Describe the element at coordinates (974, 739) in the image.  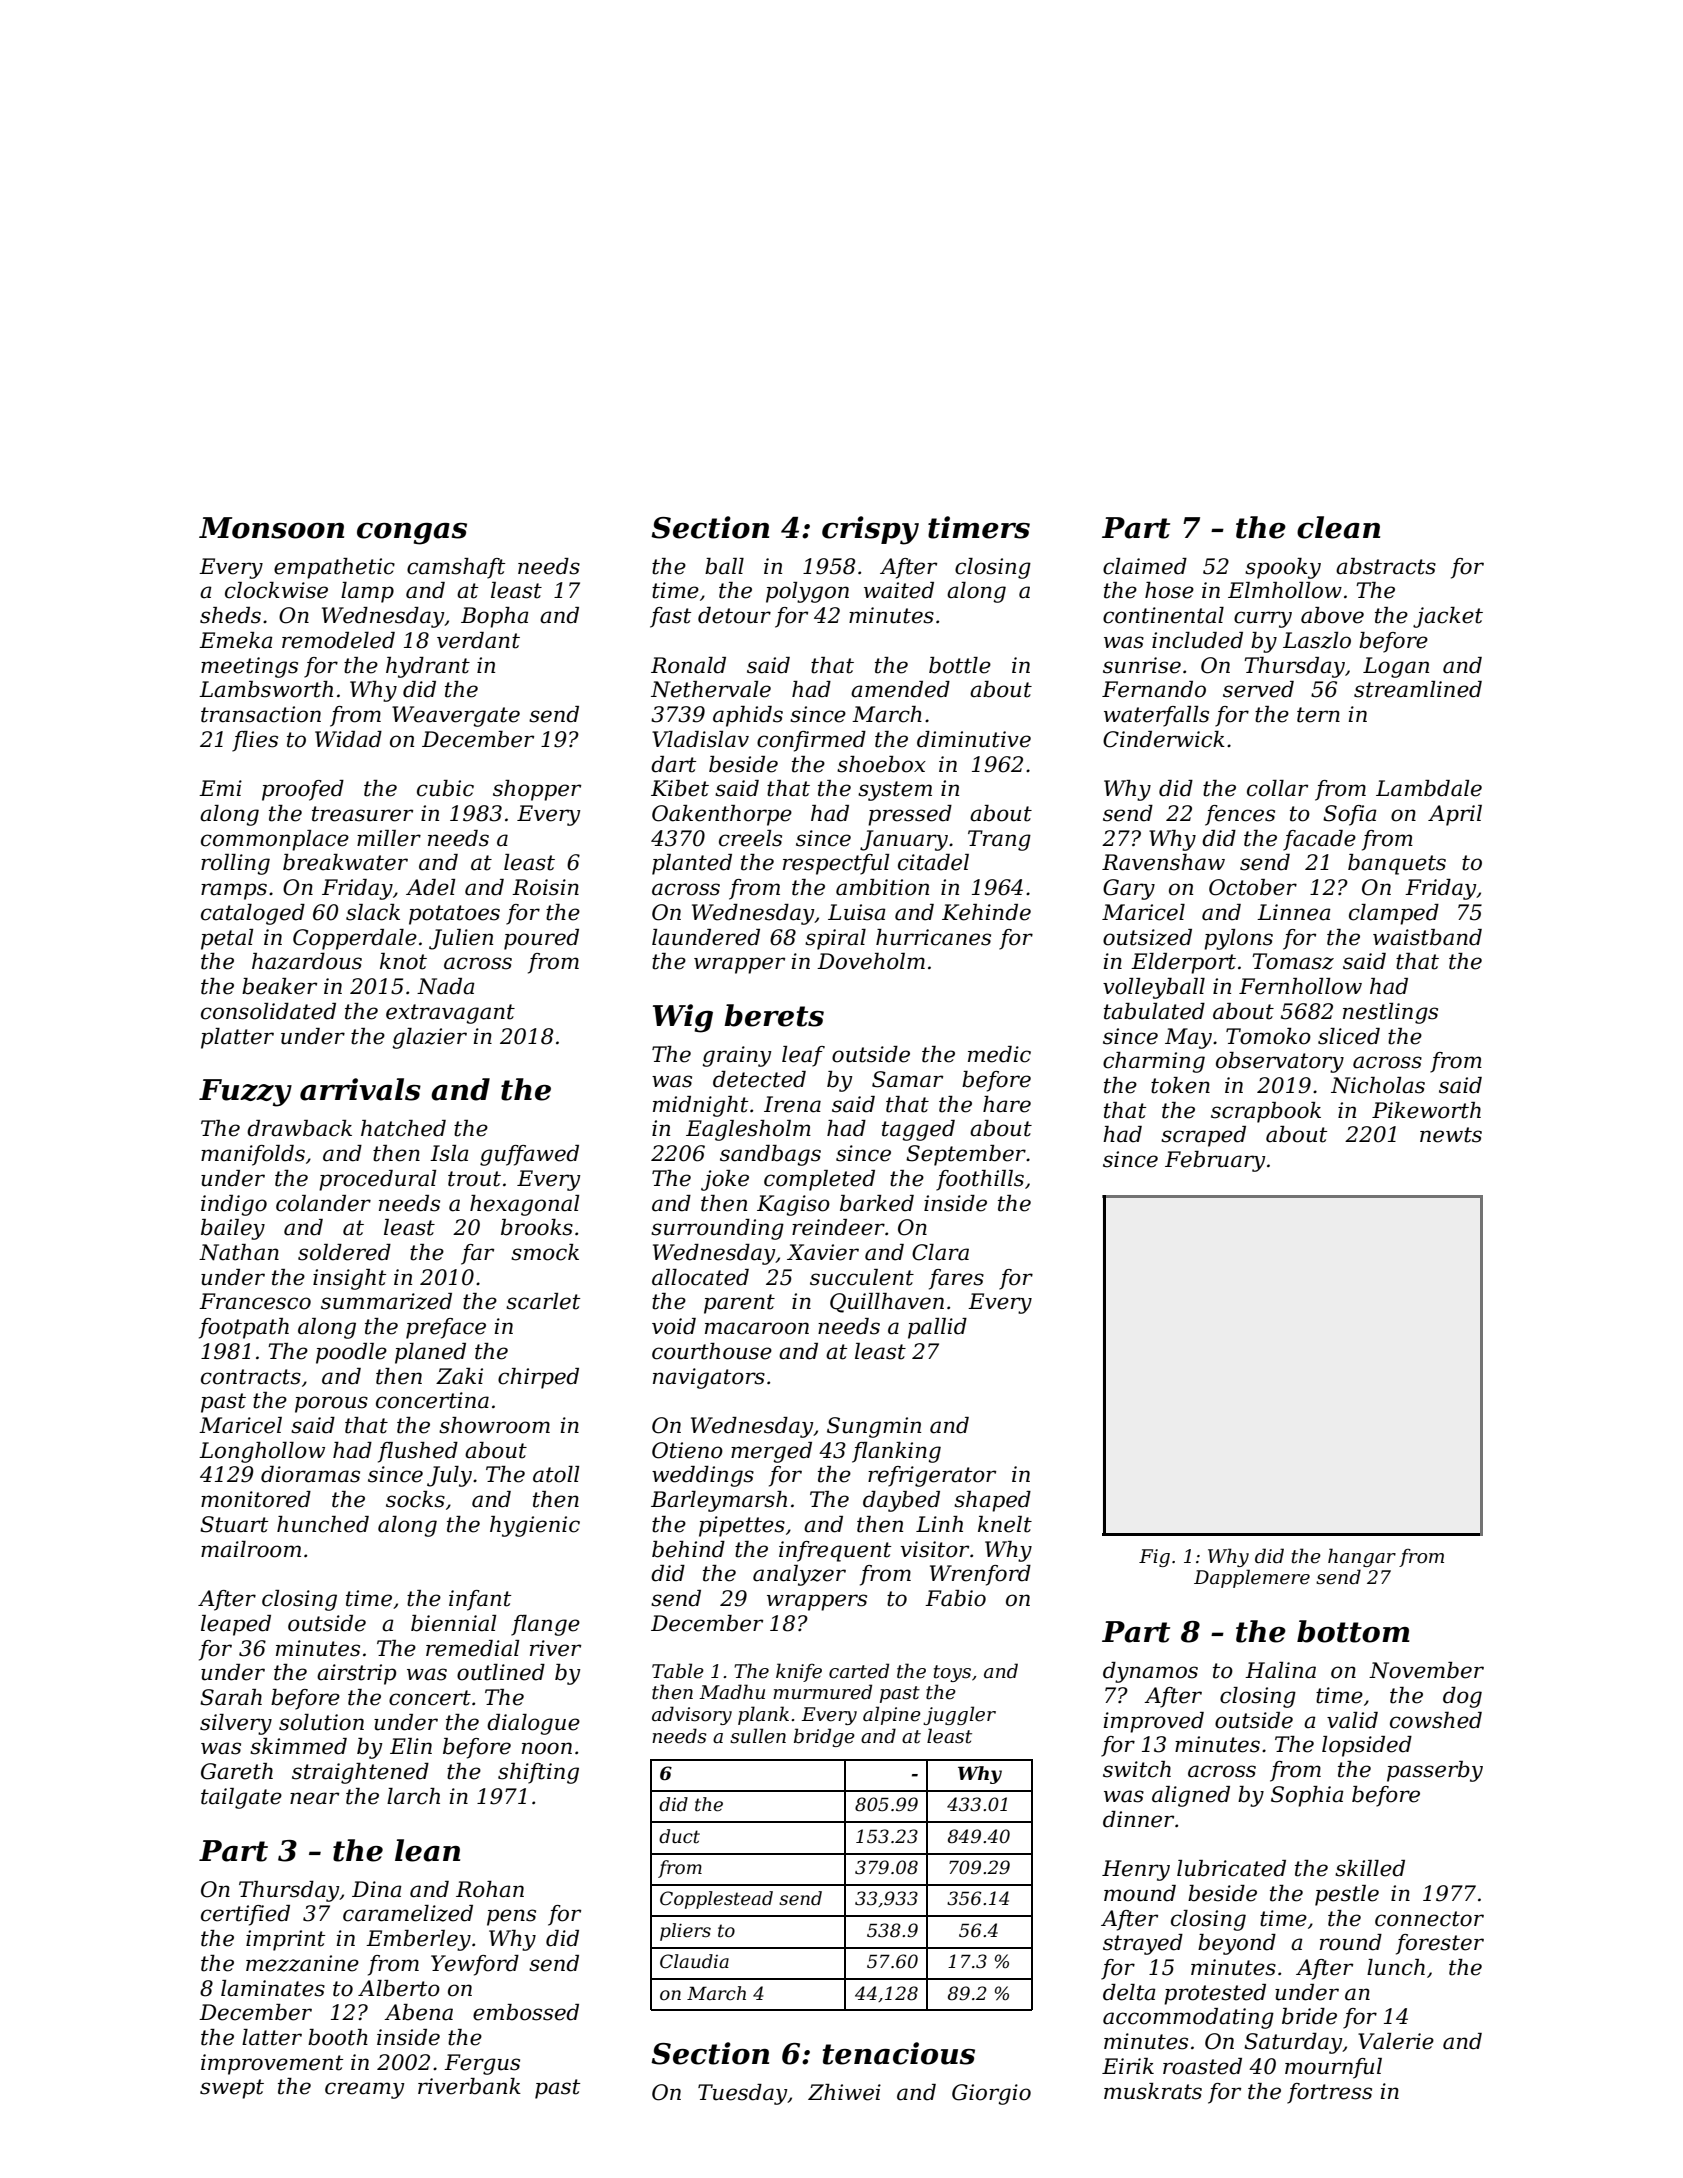
I see `diminutive` at that location.
